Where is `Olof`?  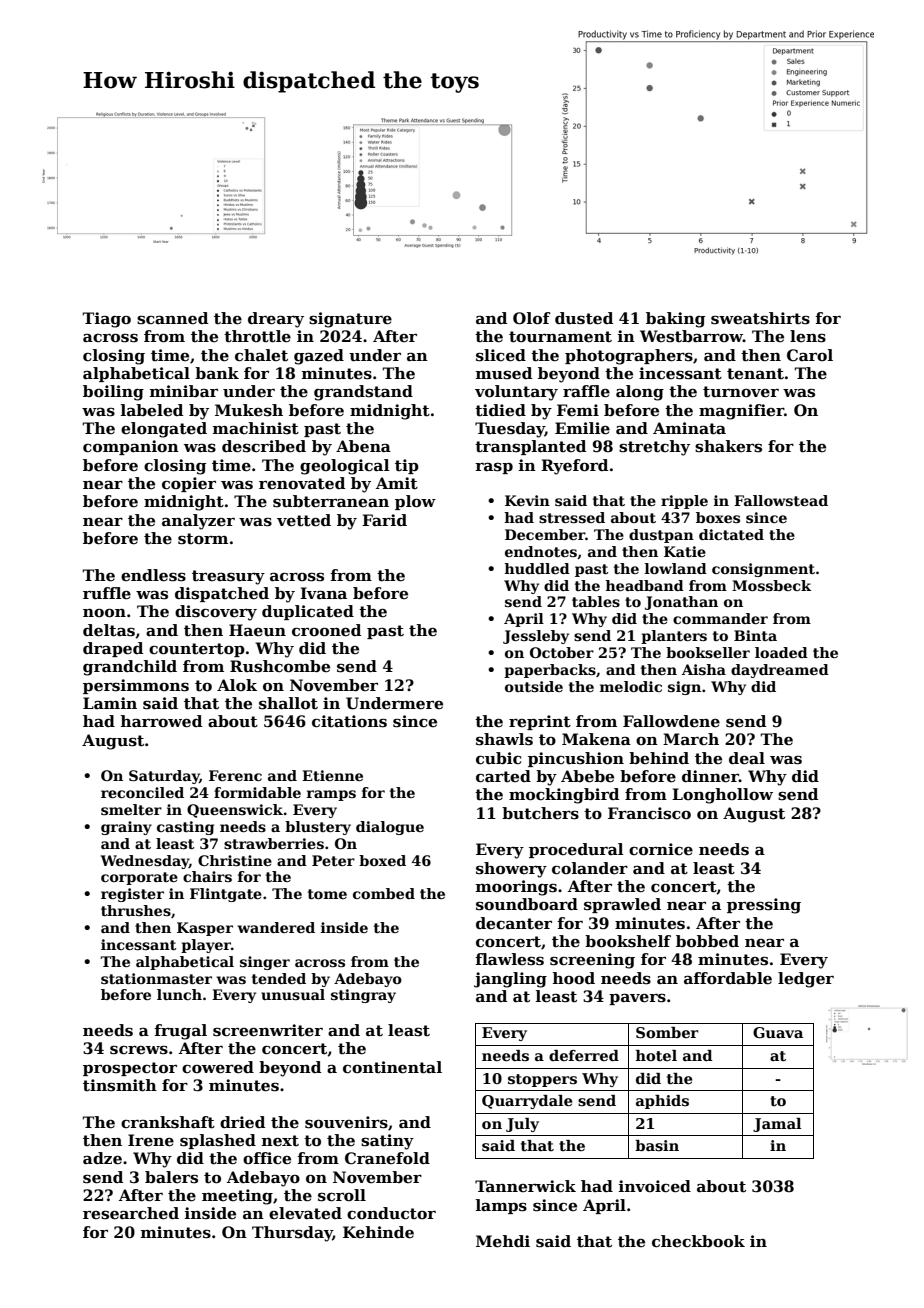 Olof is located at coordinates (532, 318).
